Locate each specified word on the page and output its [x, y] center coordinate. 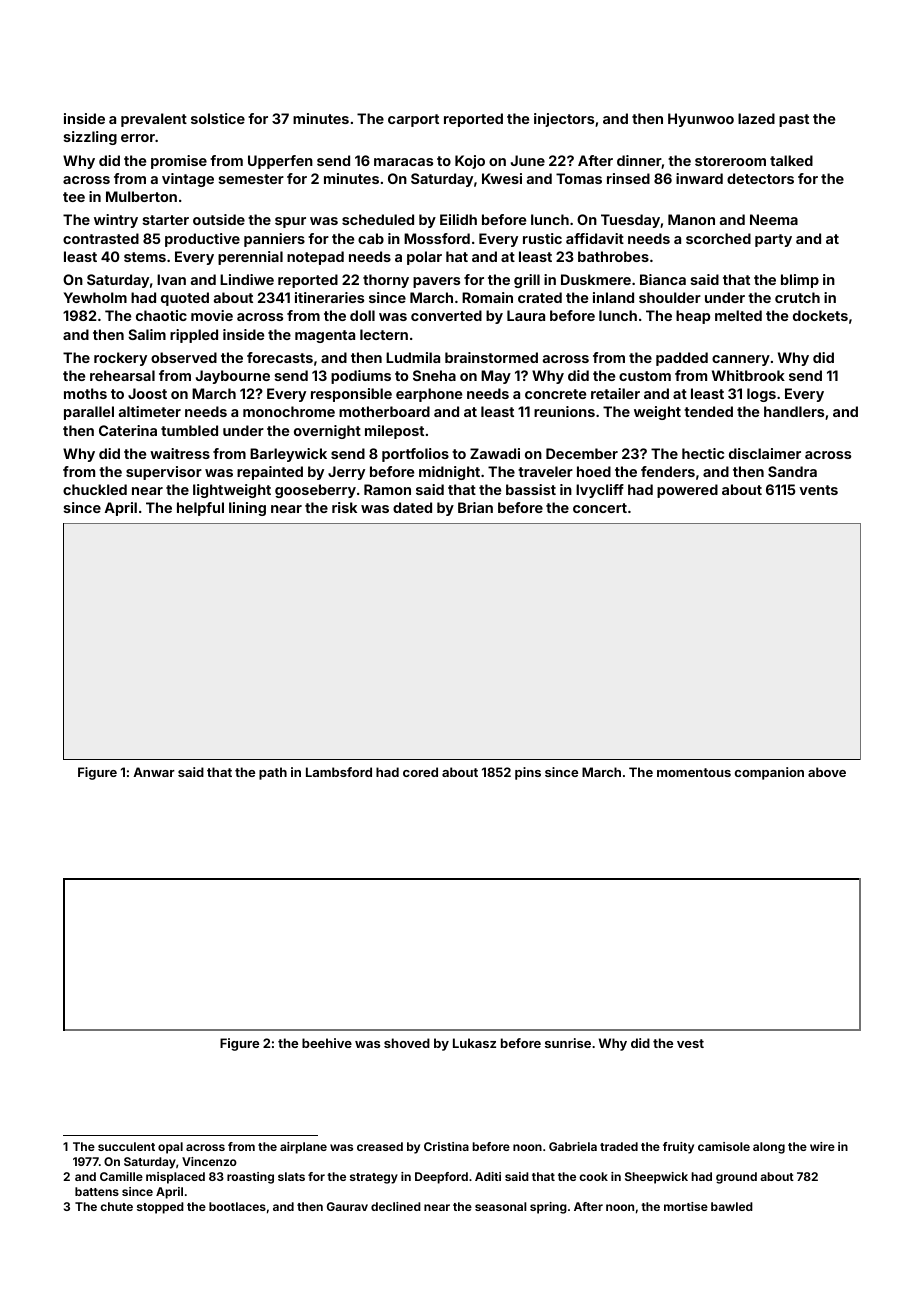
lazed [756, 118]
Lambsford [339, 772]
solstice [218, 118]
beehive [327, 1043]
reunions [564, 411]
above [827, 772]
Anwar [154, 772]
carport [413, 120]
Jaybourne [233, 377]
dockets [820, 315]
